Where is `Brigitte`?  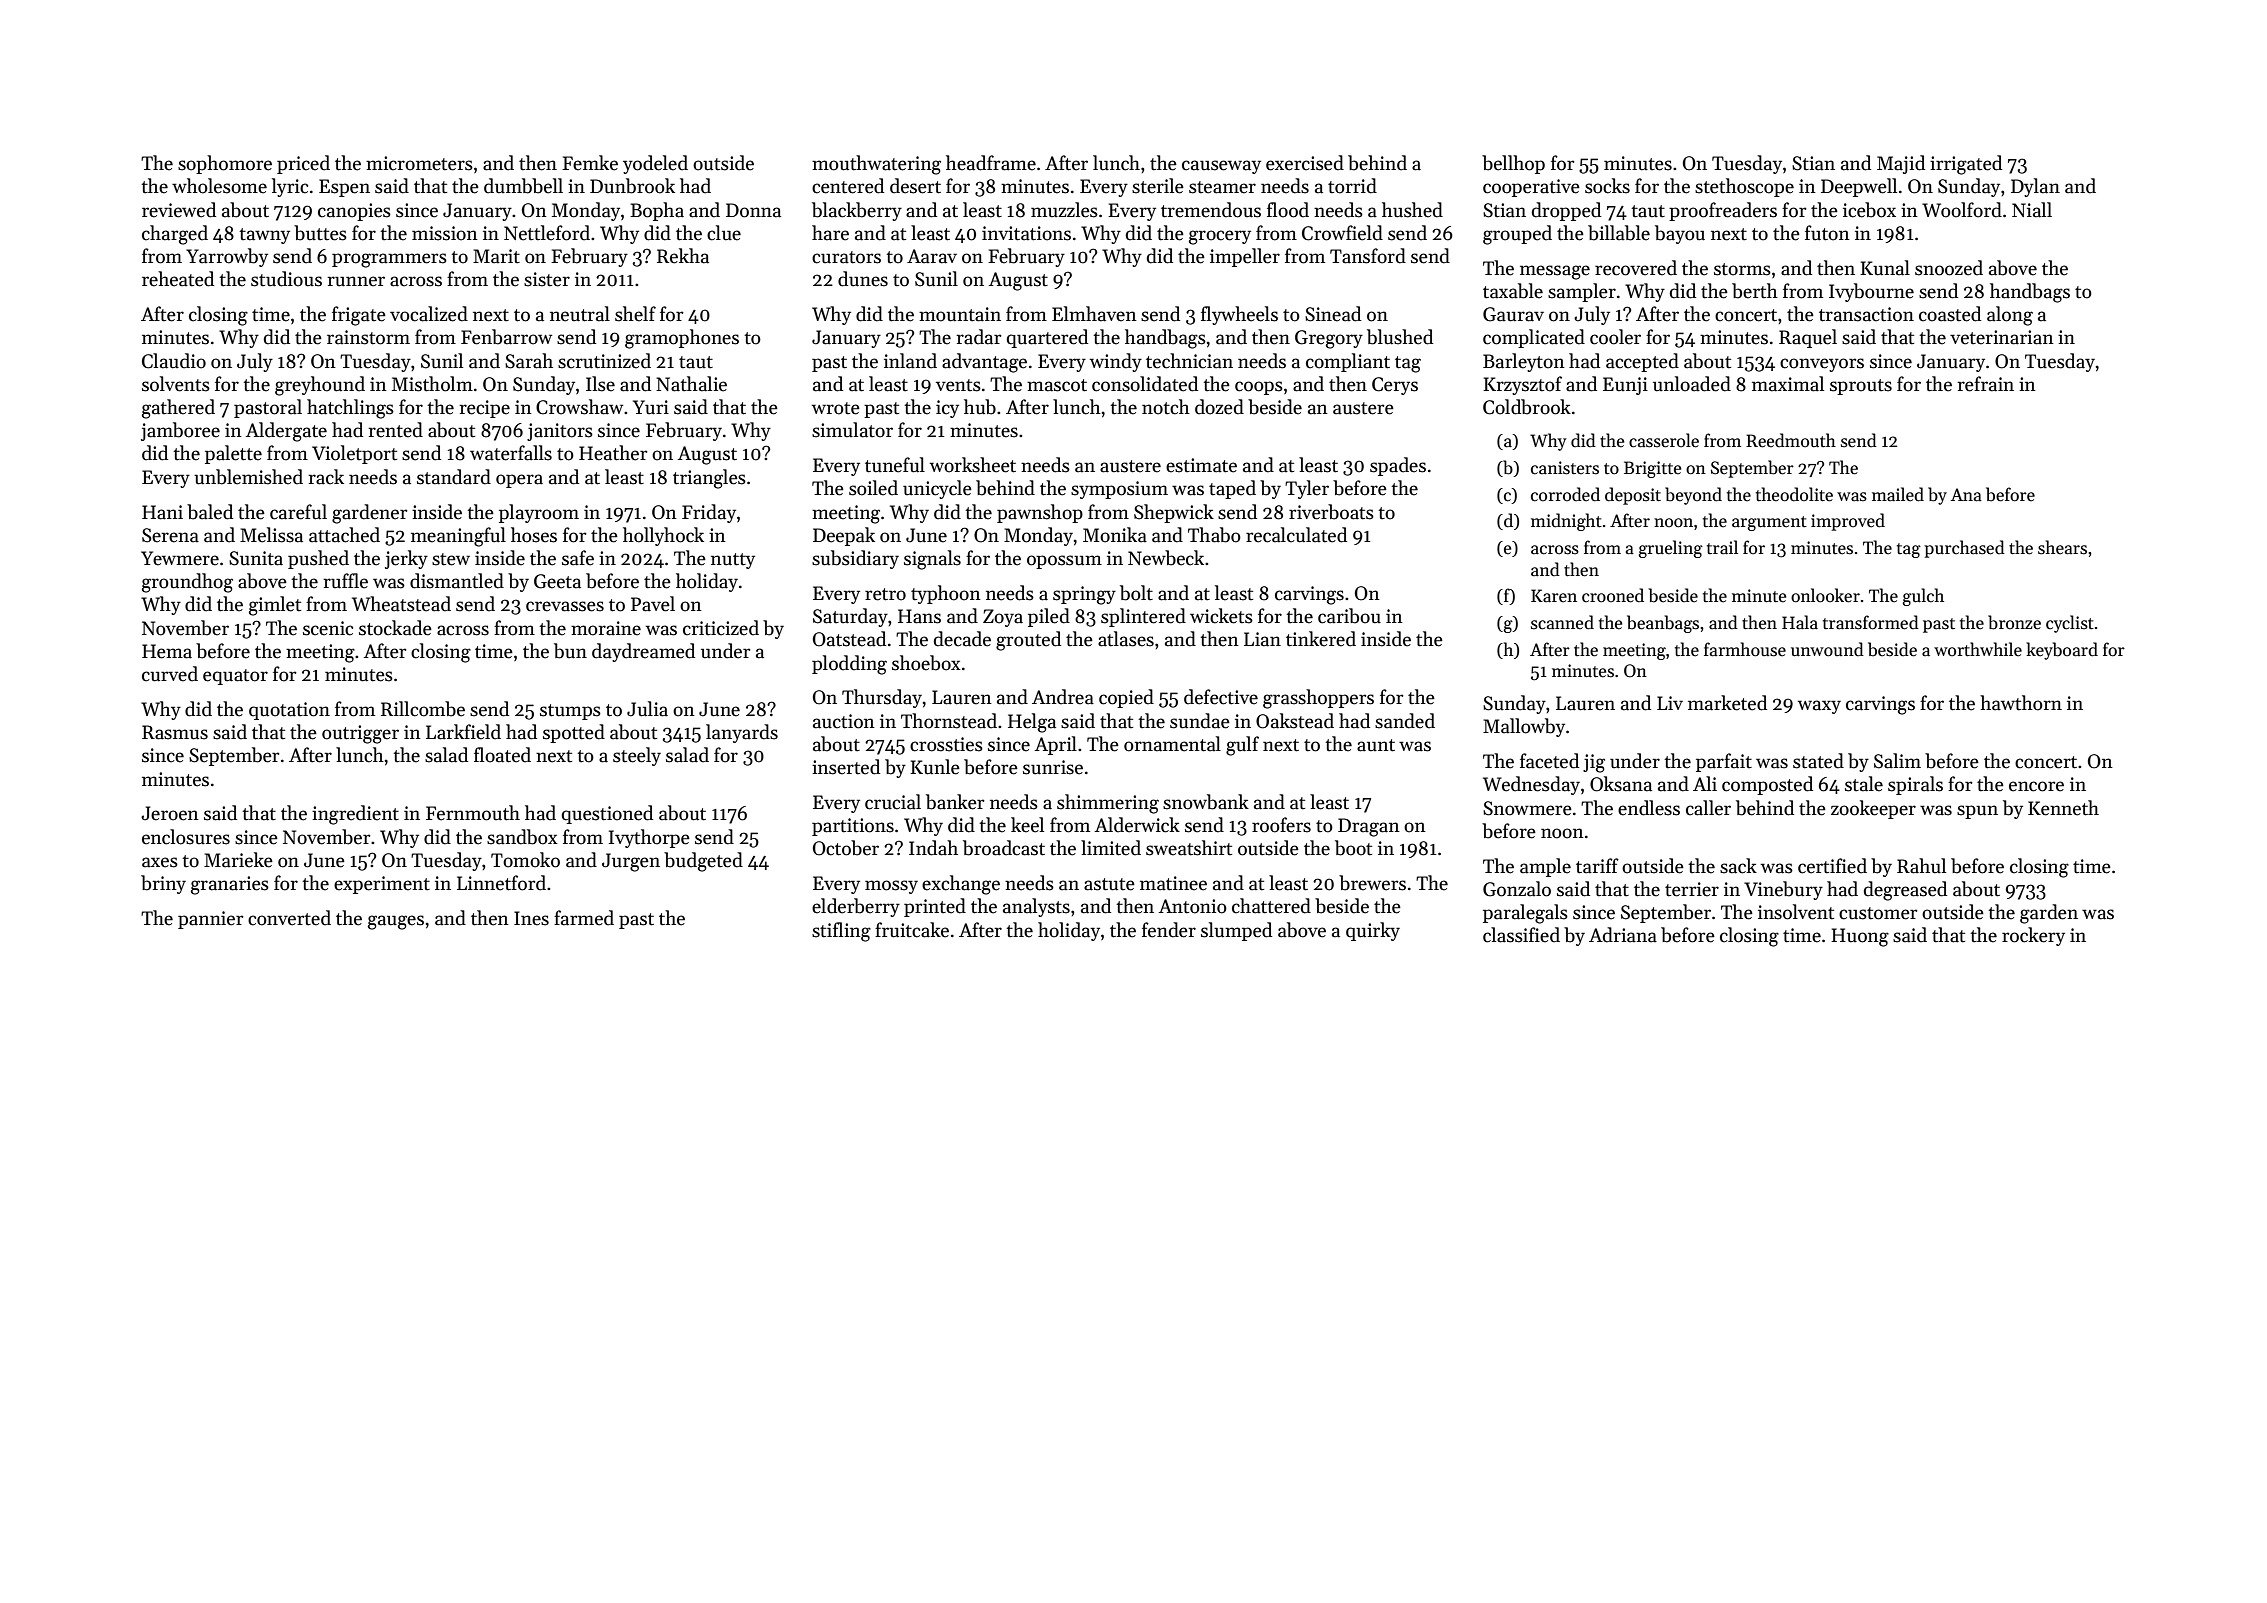 Brigitte is located at coordinates (1652, 469).
